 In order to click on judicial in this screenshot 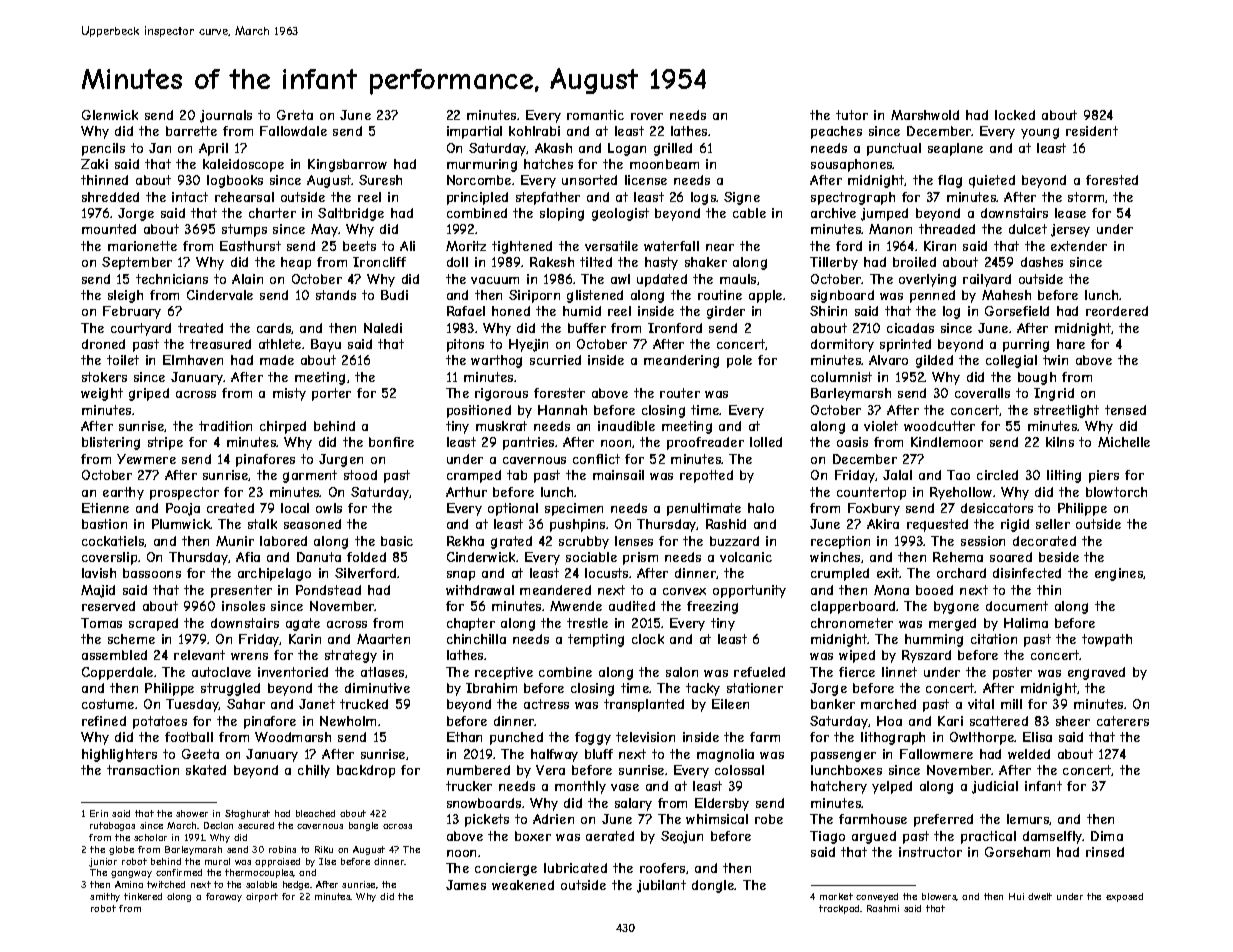, I will do `click(995, 787)`.
